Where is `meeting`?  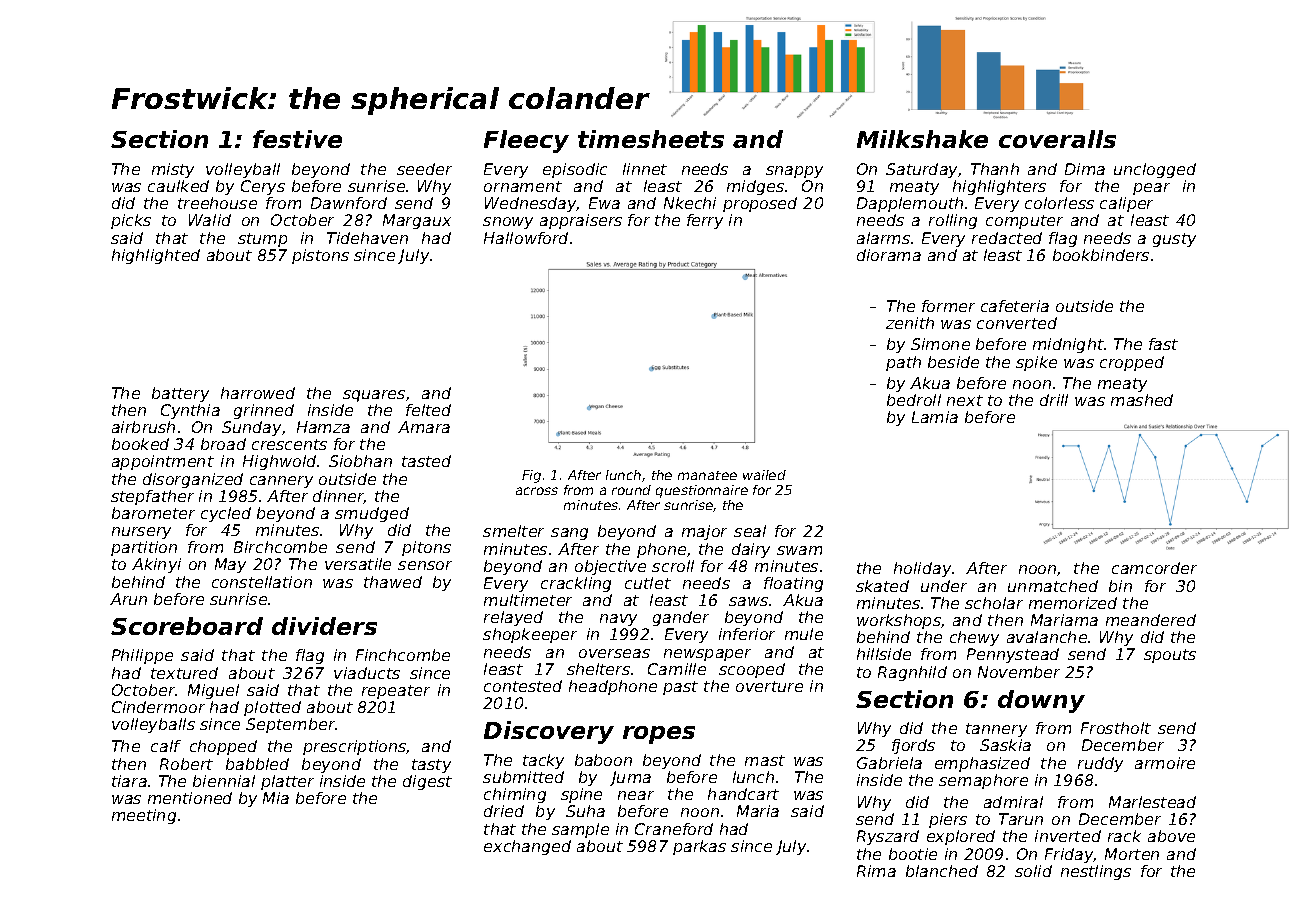
meeting is located at coordinates (144, 816).
